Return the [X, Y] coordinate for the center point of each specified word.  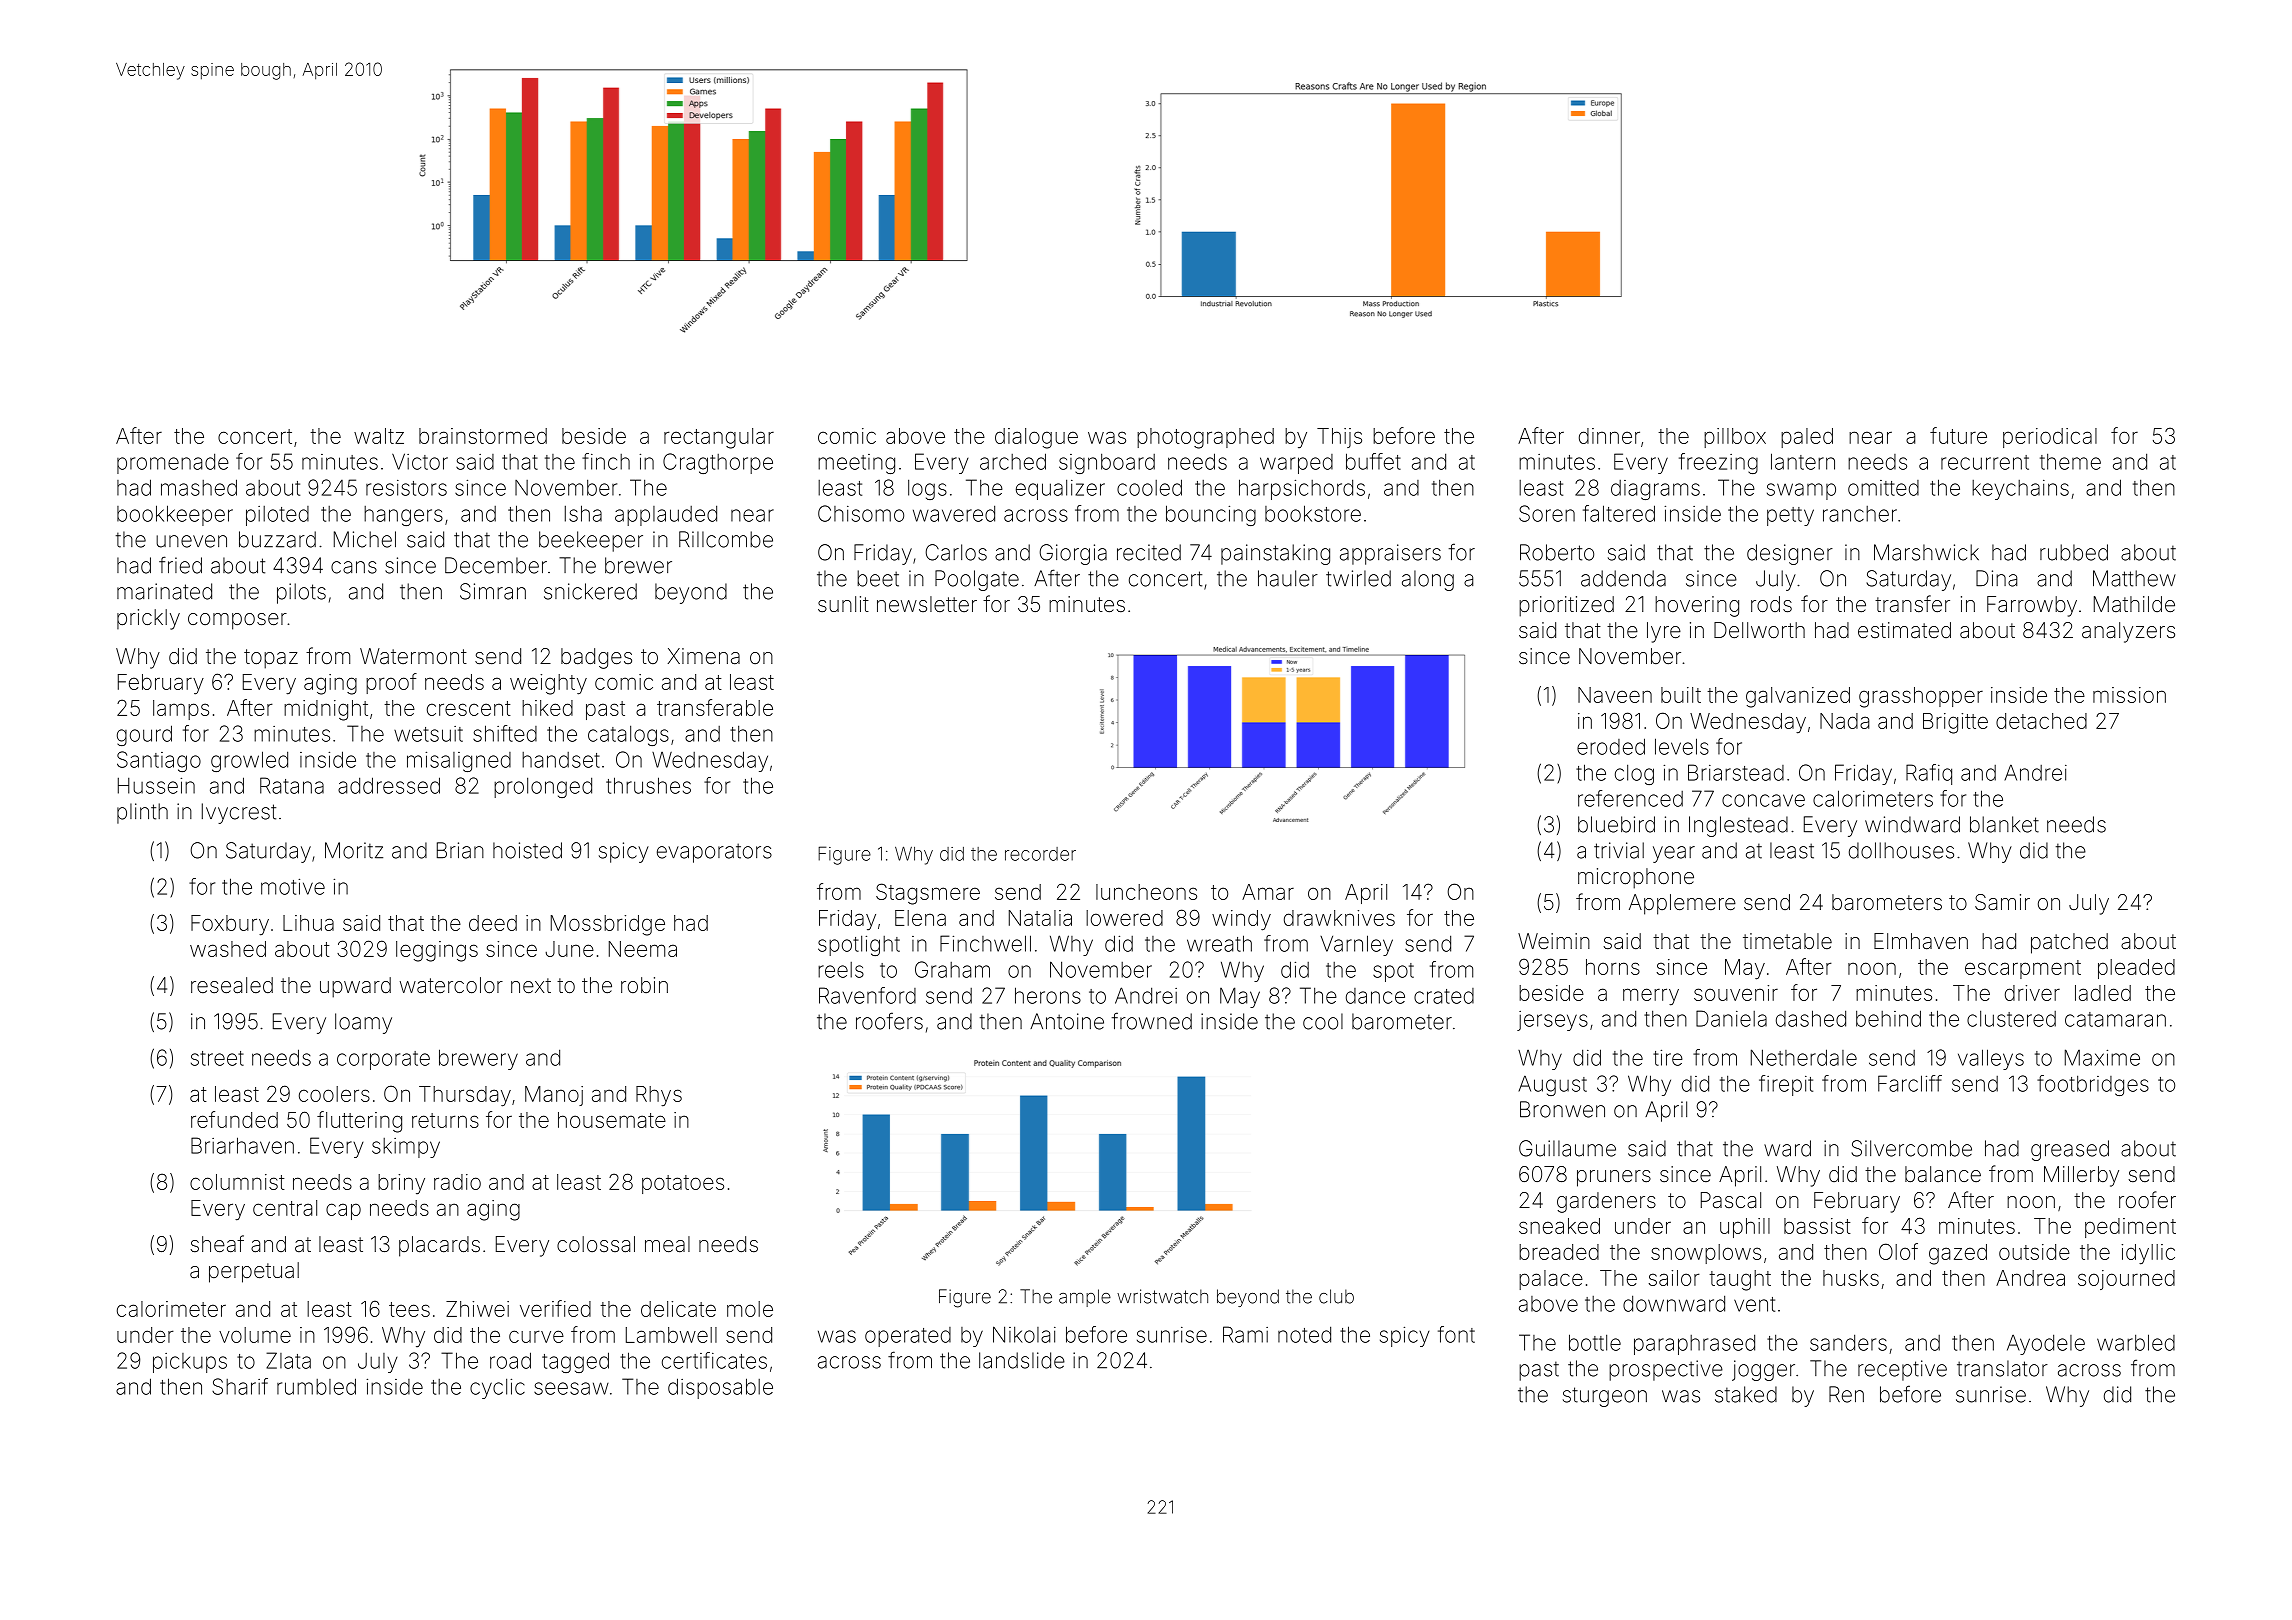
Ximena [704, 656]
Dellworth [1759, 630]
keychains [2020, 489]
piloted [277, 516]
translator [2002, 1368]
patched [2069, 943]
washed [228, 949]
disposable [720, 1388]
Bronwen [1562, 1109]
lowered [1124, 918]
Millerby [2081, 1176]
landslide [1022, 1360]
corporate [383, 1060]
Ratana [292, 785]
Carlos [956, 552]
